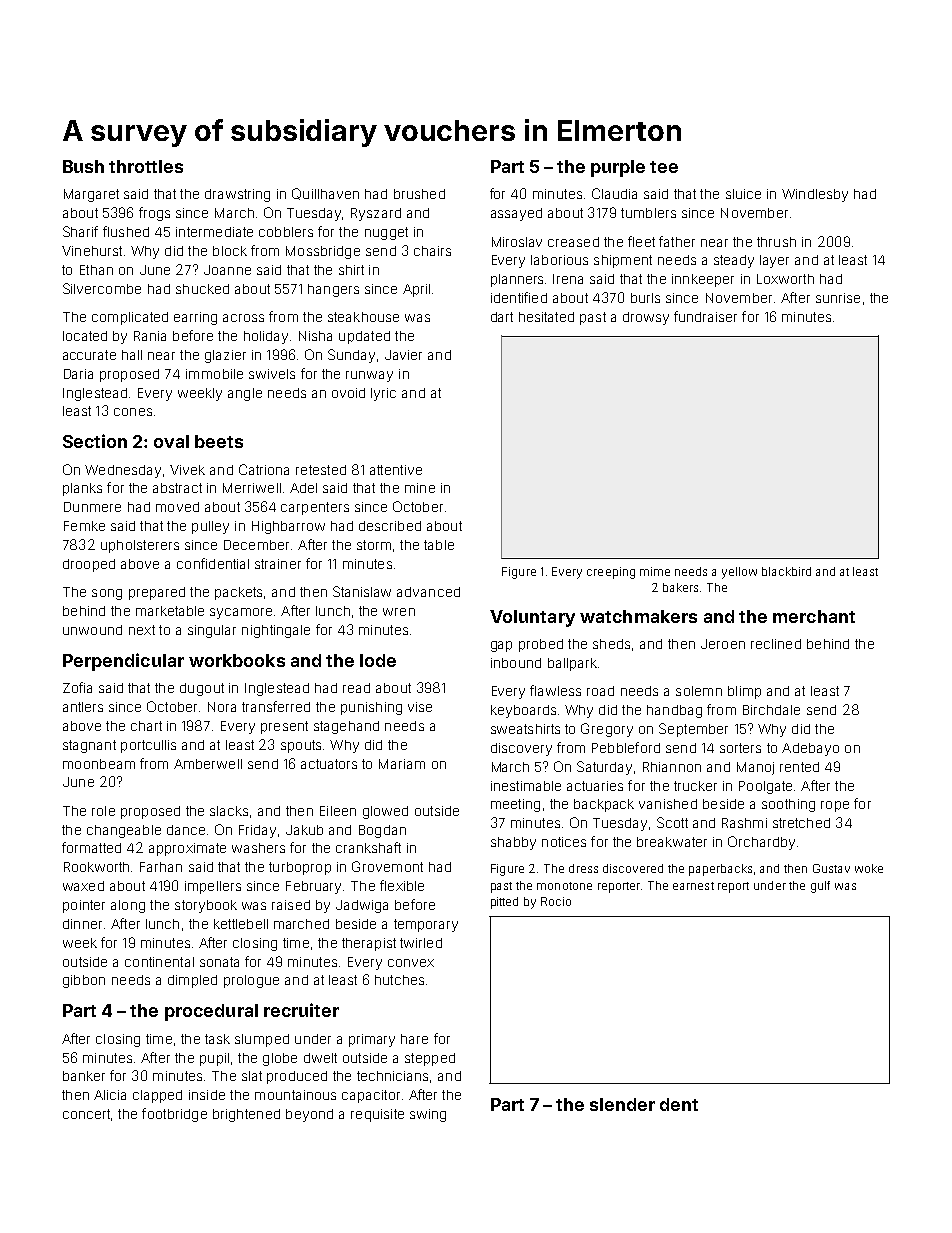 Image resolution: width=952 pixels, height=1233 pixels. What do you see at coordinates (83, 886) in the screenshot?
I see `waxed` at bounding box center [83, 886].
